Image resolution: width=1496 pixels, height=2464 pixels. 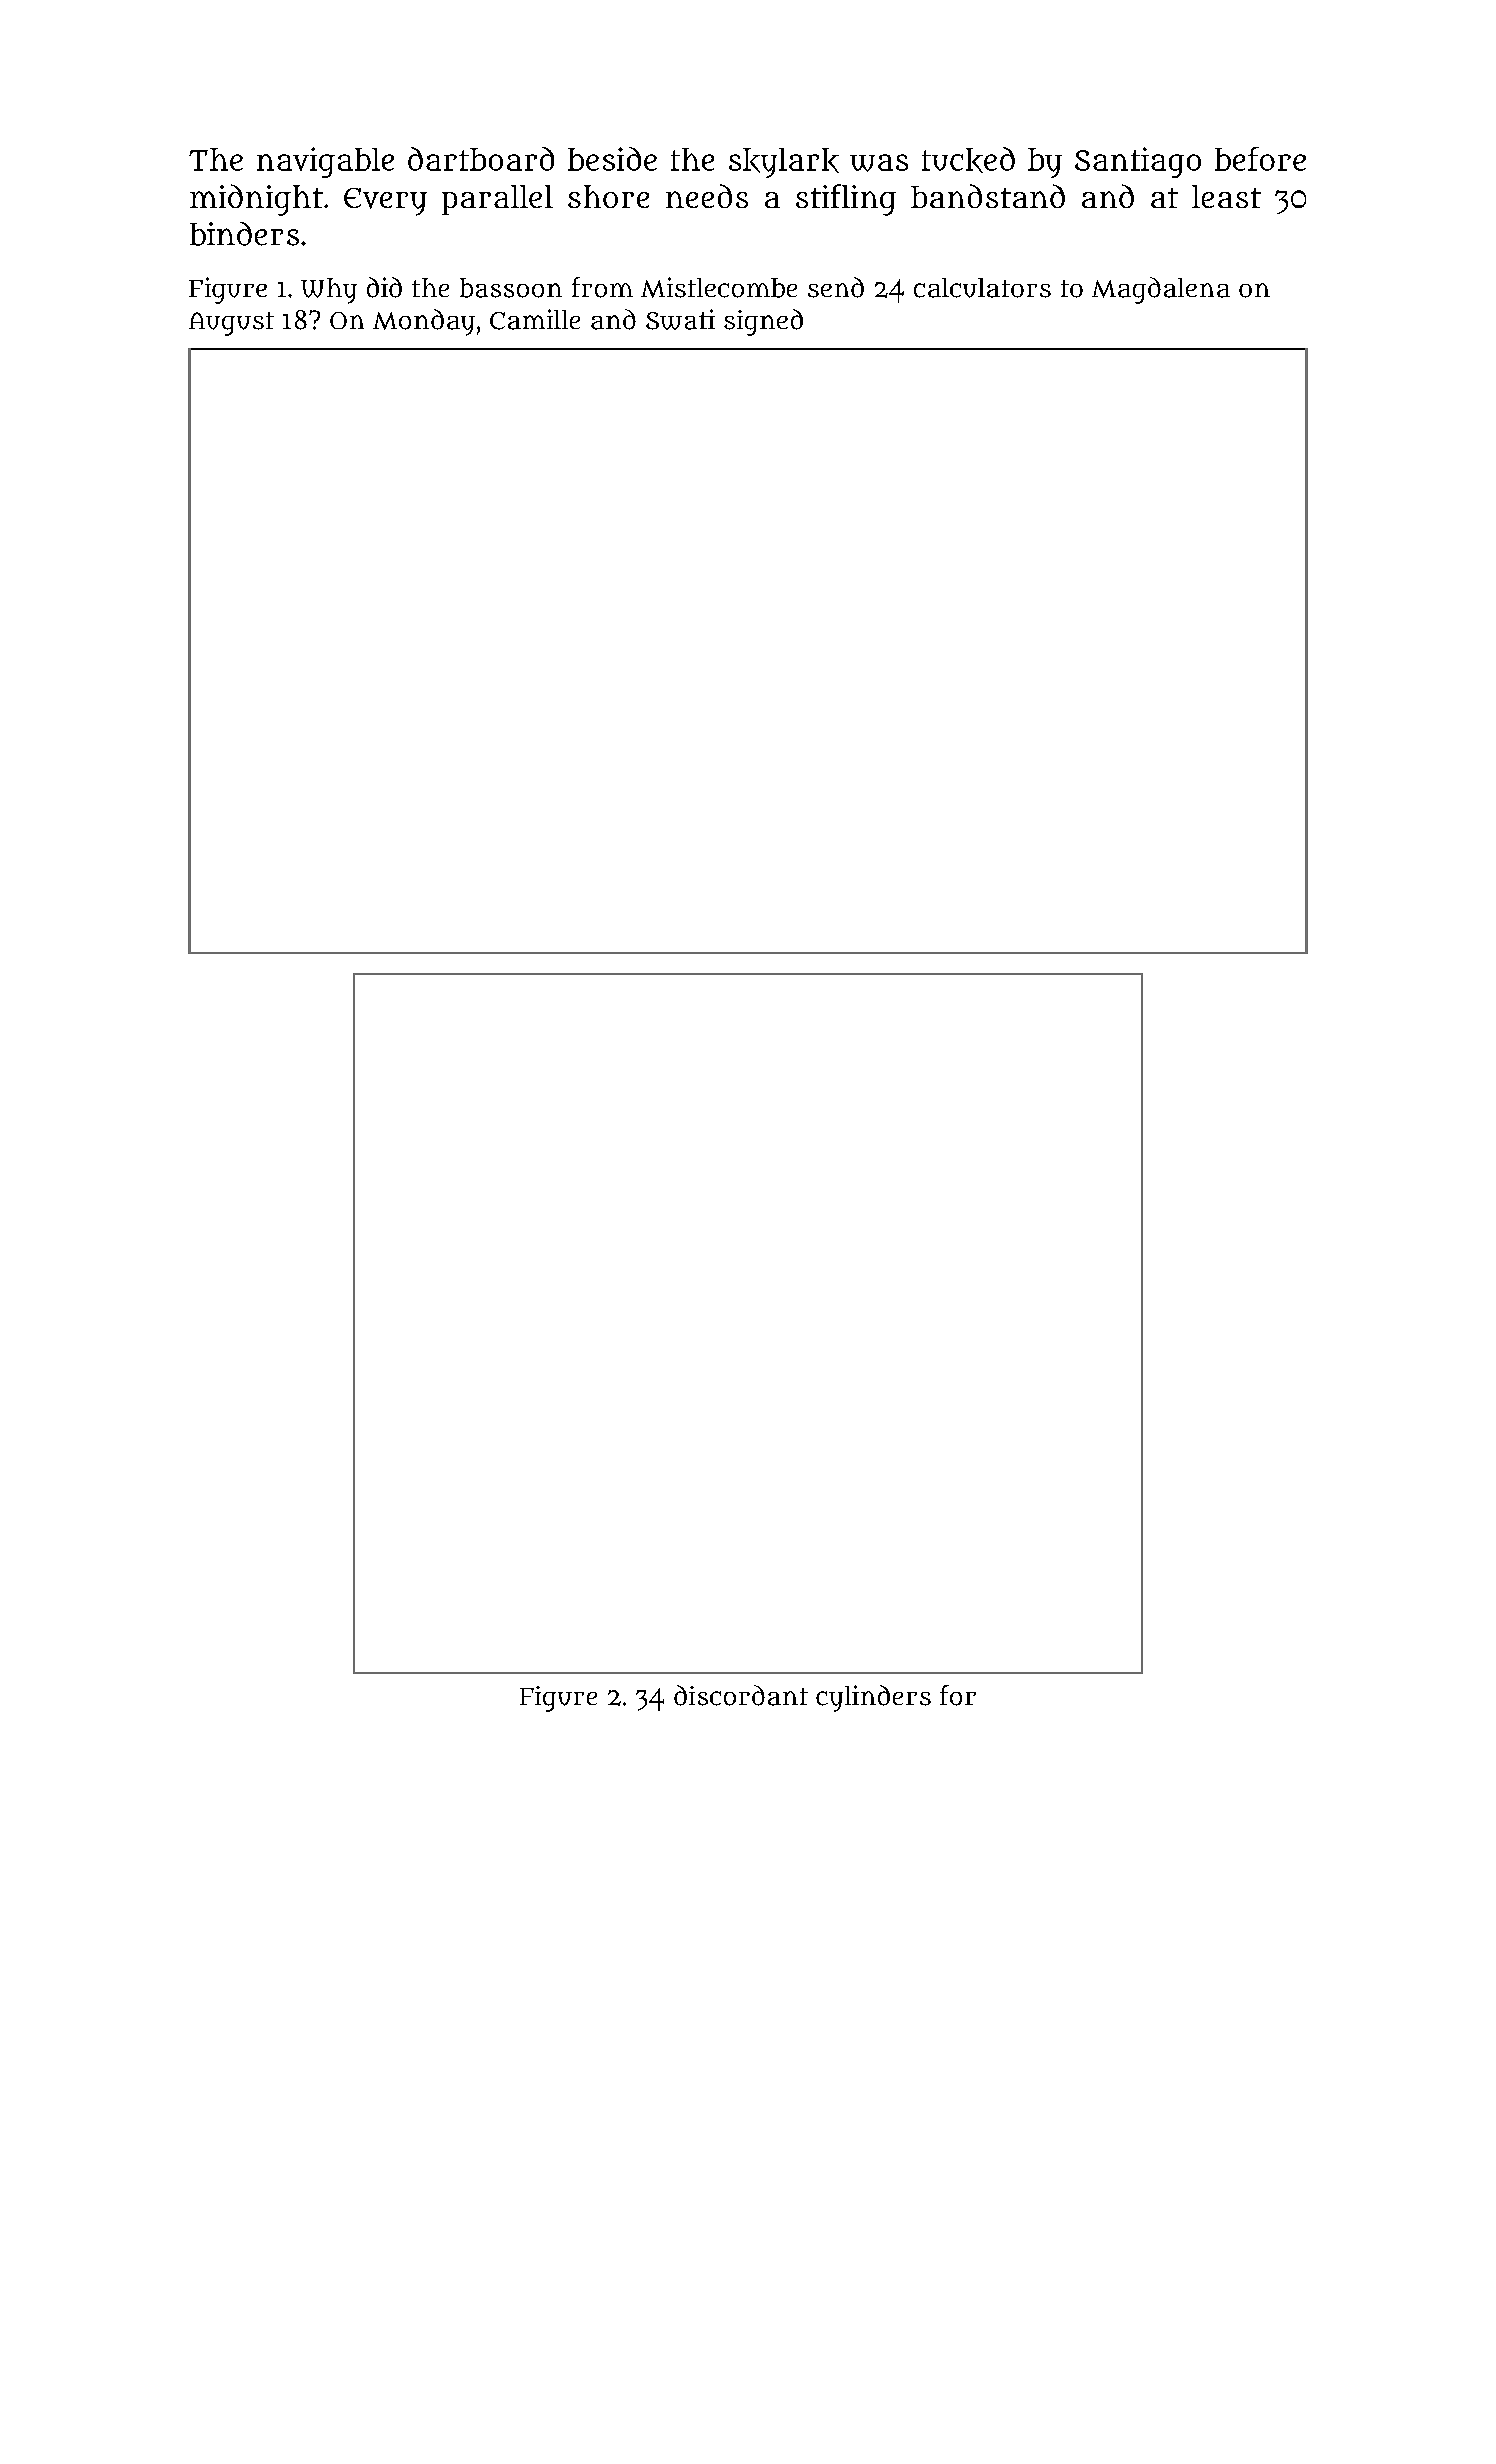 I want to click on calculators, so click(x=982, y=288).
